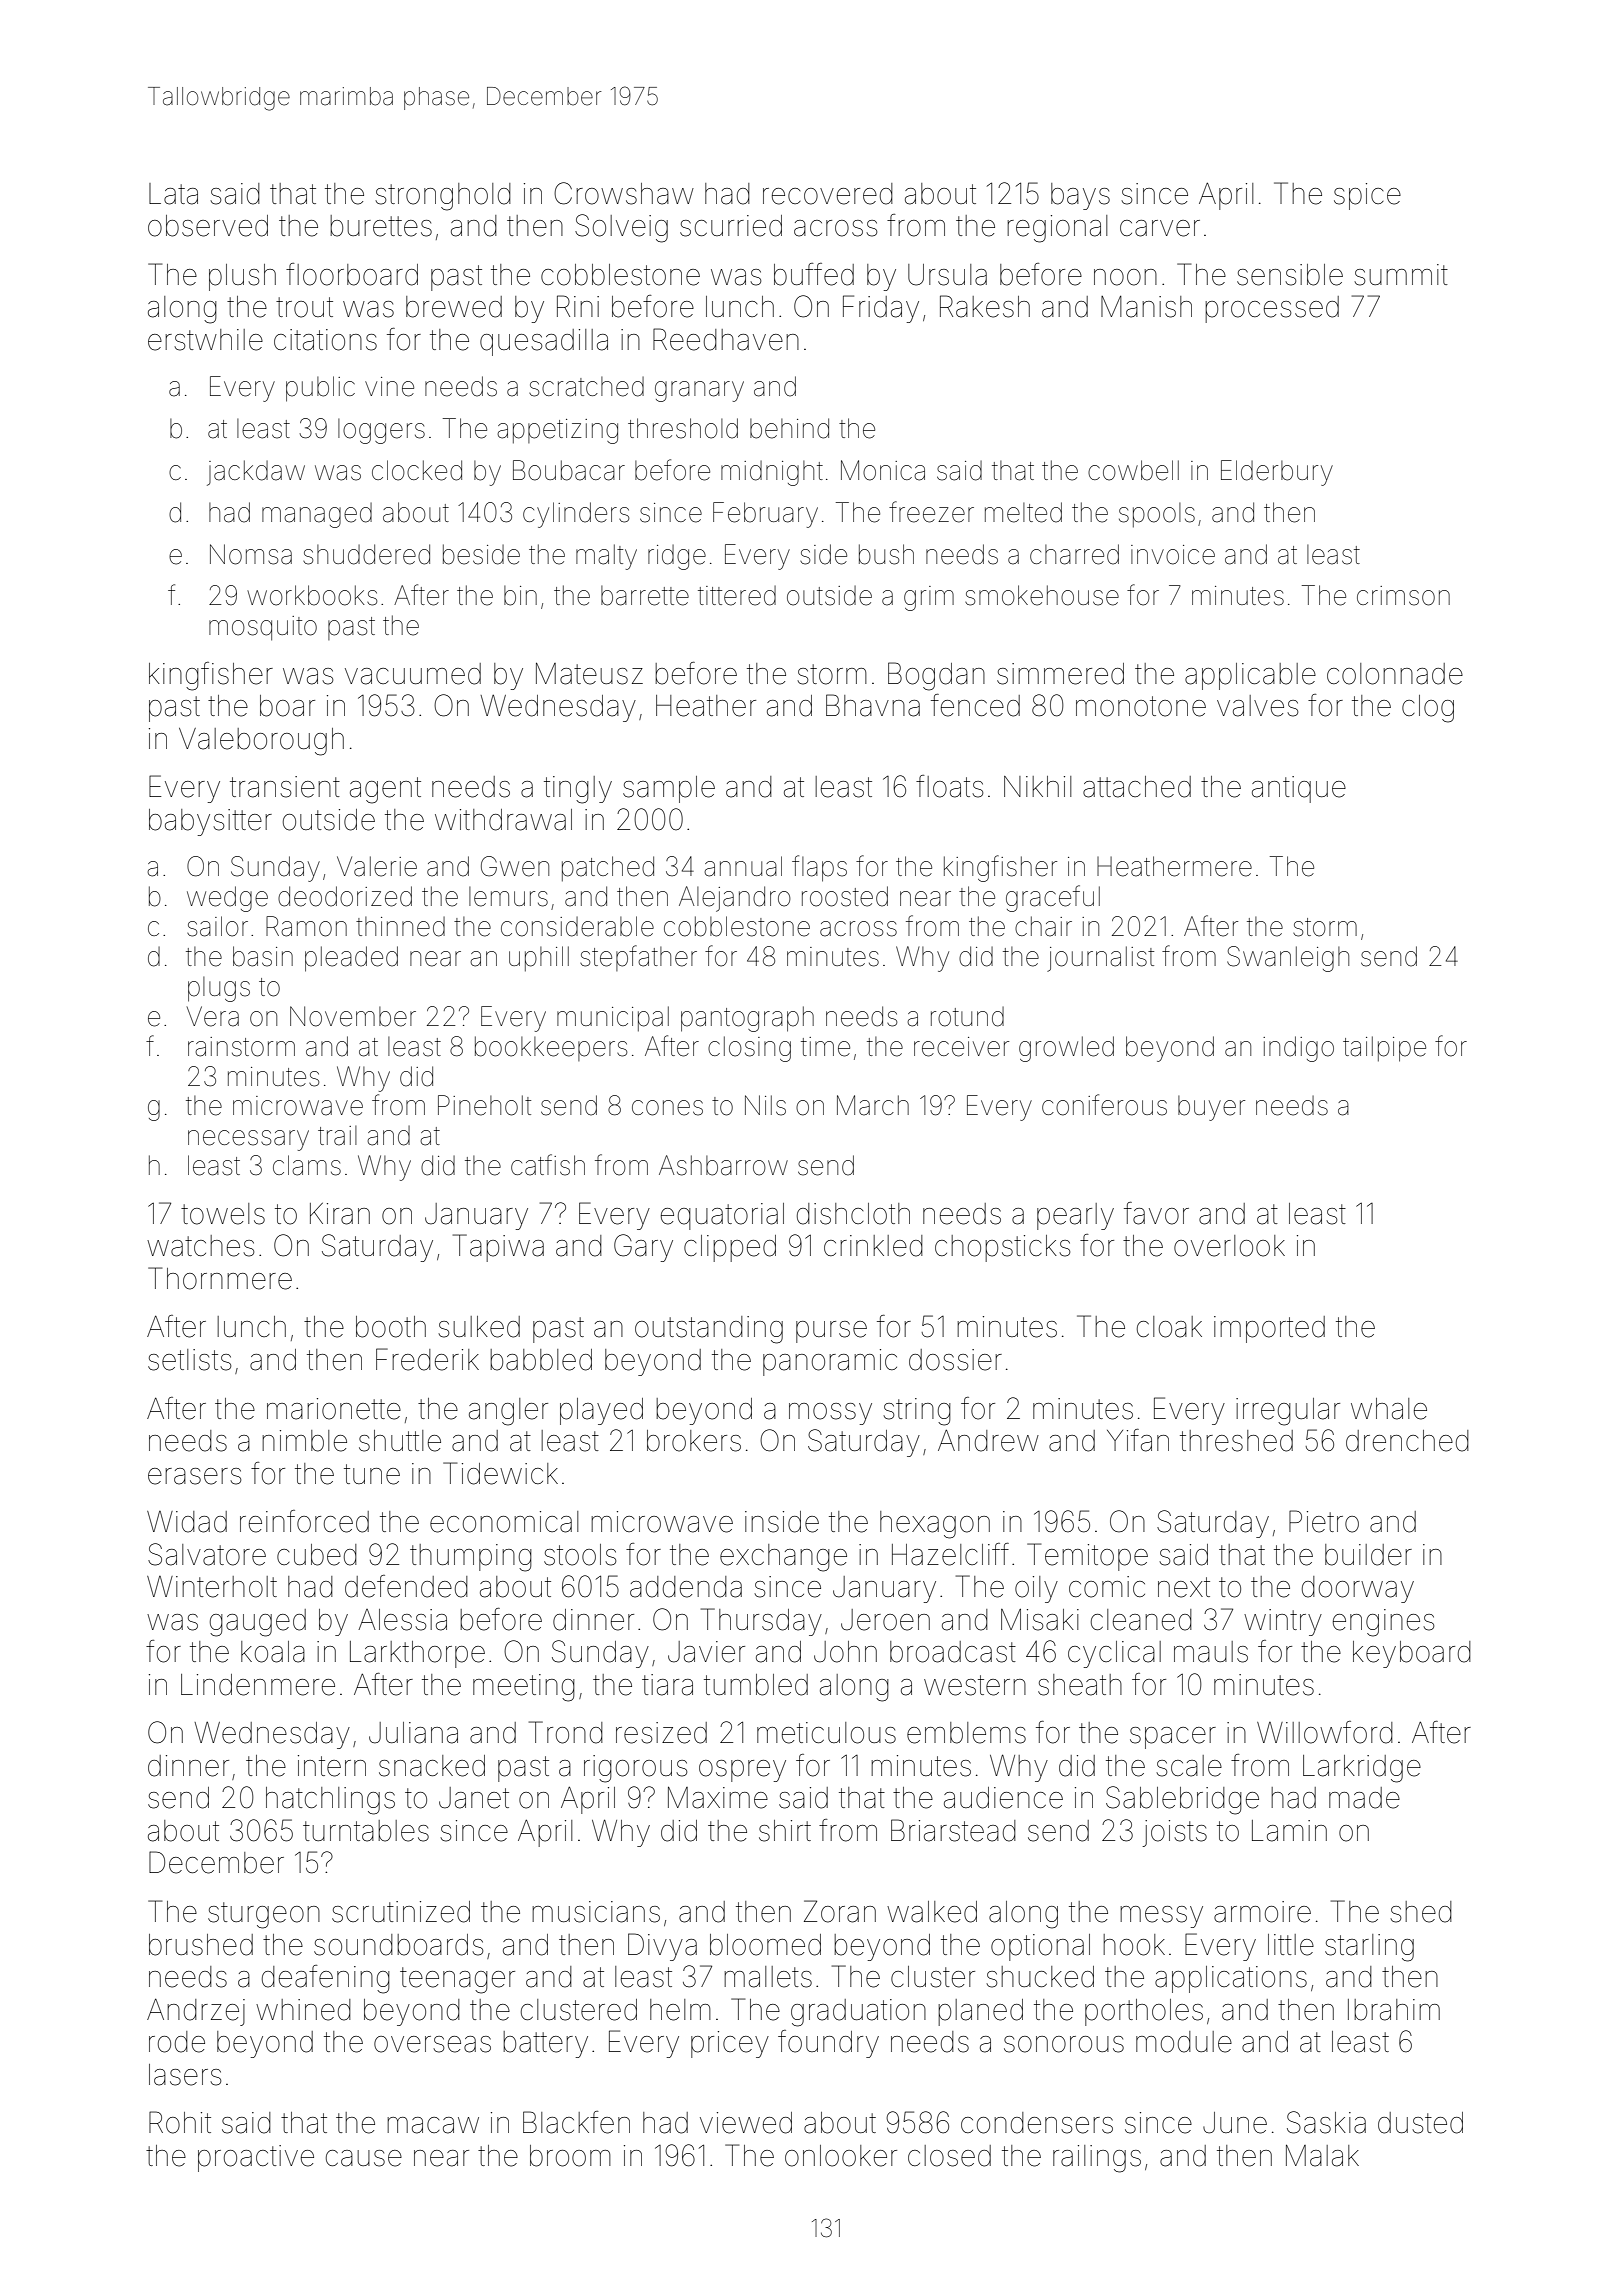  I want to click on western, so click(975, 1685).
